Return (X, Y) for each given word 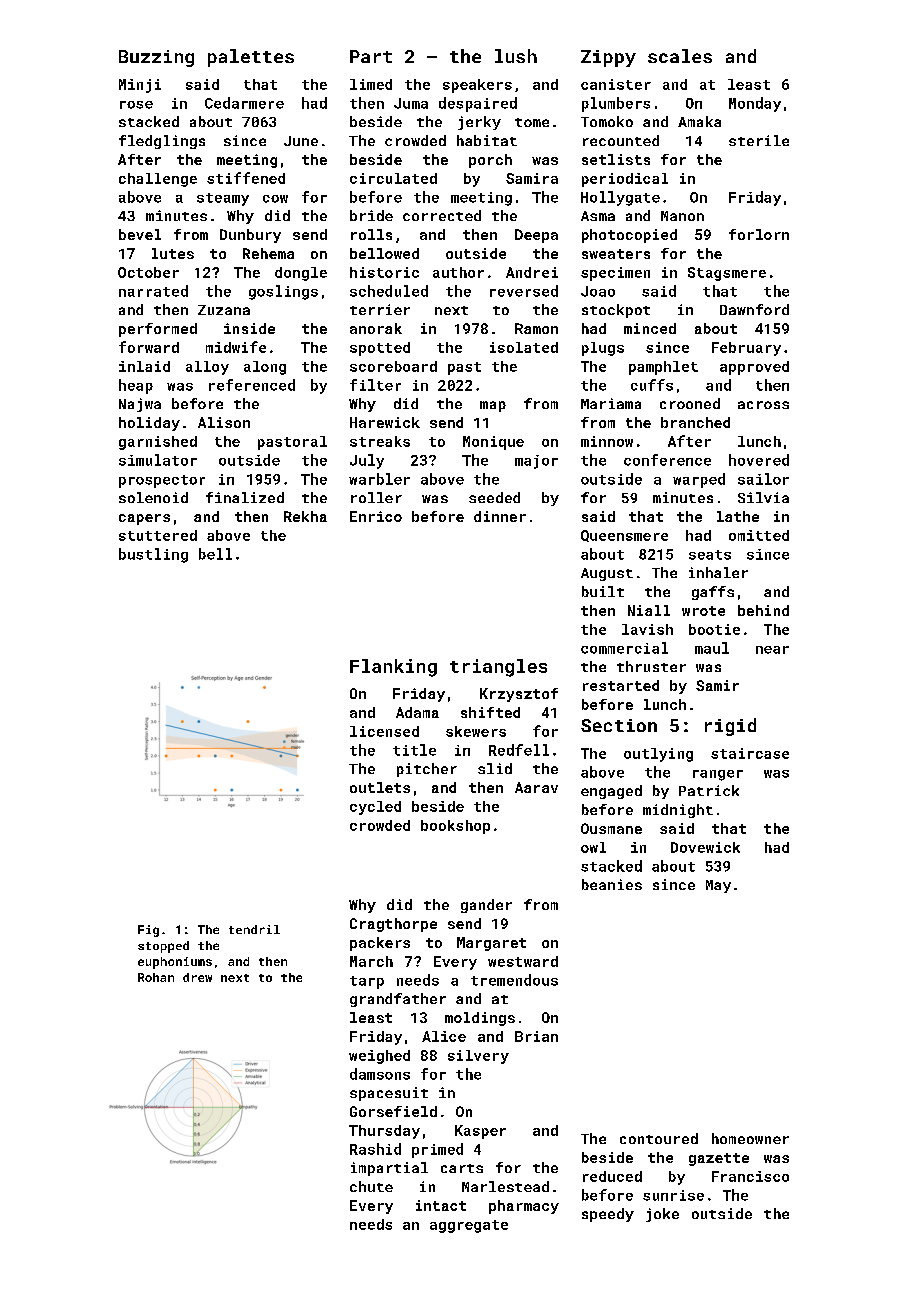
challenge (158, 180)
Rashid (375, 1149)
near (772, 650)
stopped (163, 947)
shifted (490, 712)
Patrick (709, 790)
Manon (682, 216)
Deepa (536, 236)
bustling (153, 555)
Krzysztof (519, 695)
